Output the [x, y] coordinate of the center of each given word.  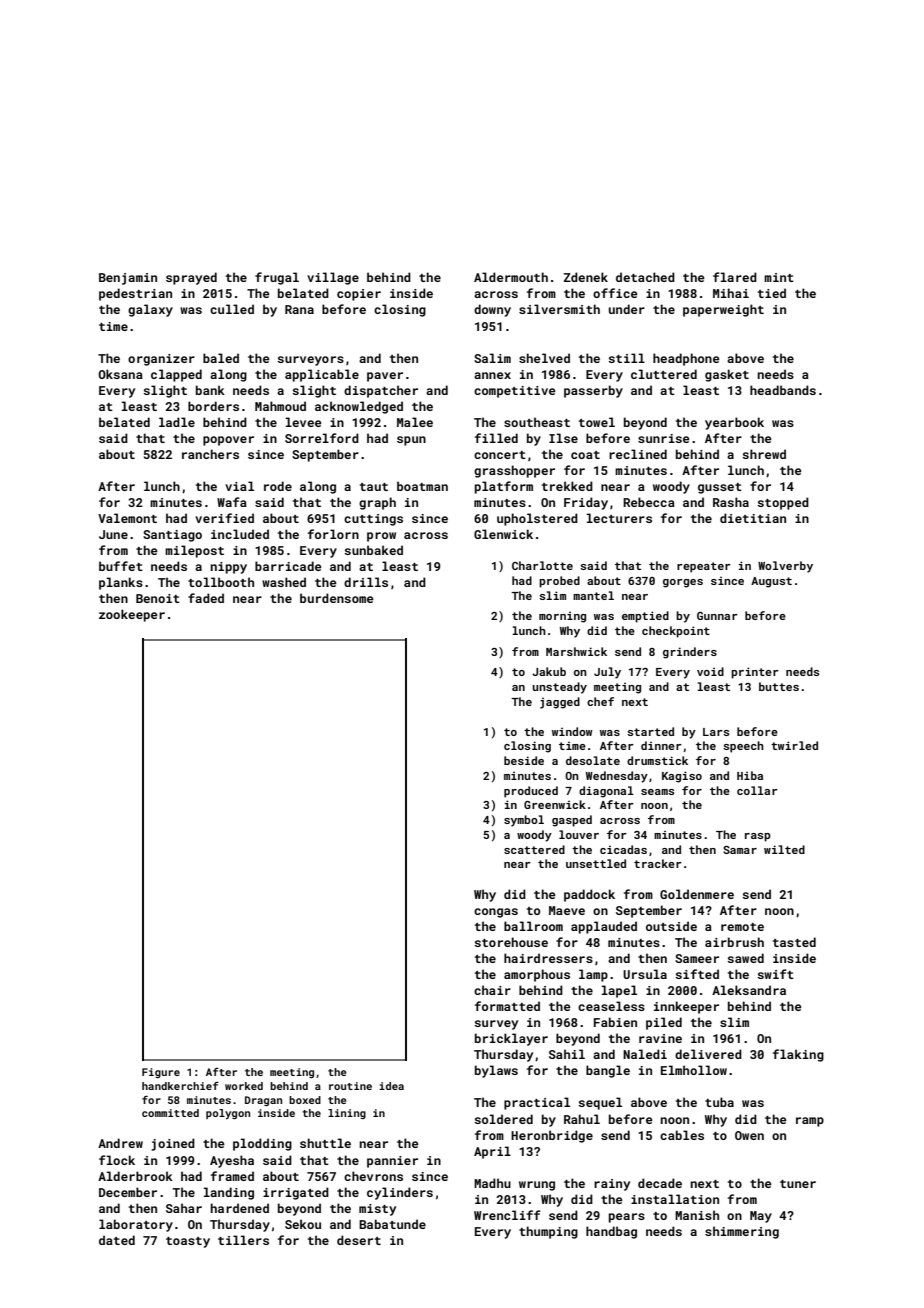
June [113, 534]
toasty [188, 1242]
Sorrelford [322, 438]
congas [496, 913]
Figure [161, 1073]
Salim [492, 358]
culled [232, 309]
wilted [784, 849]
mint [779, 277]
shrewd [764, 454]
